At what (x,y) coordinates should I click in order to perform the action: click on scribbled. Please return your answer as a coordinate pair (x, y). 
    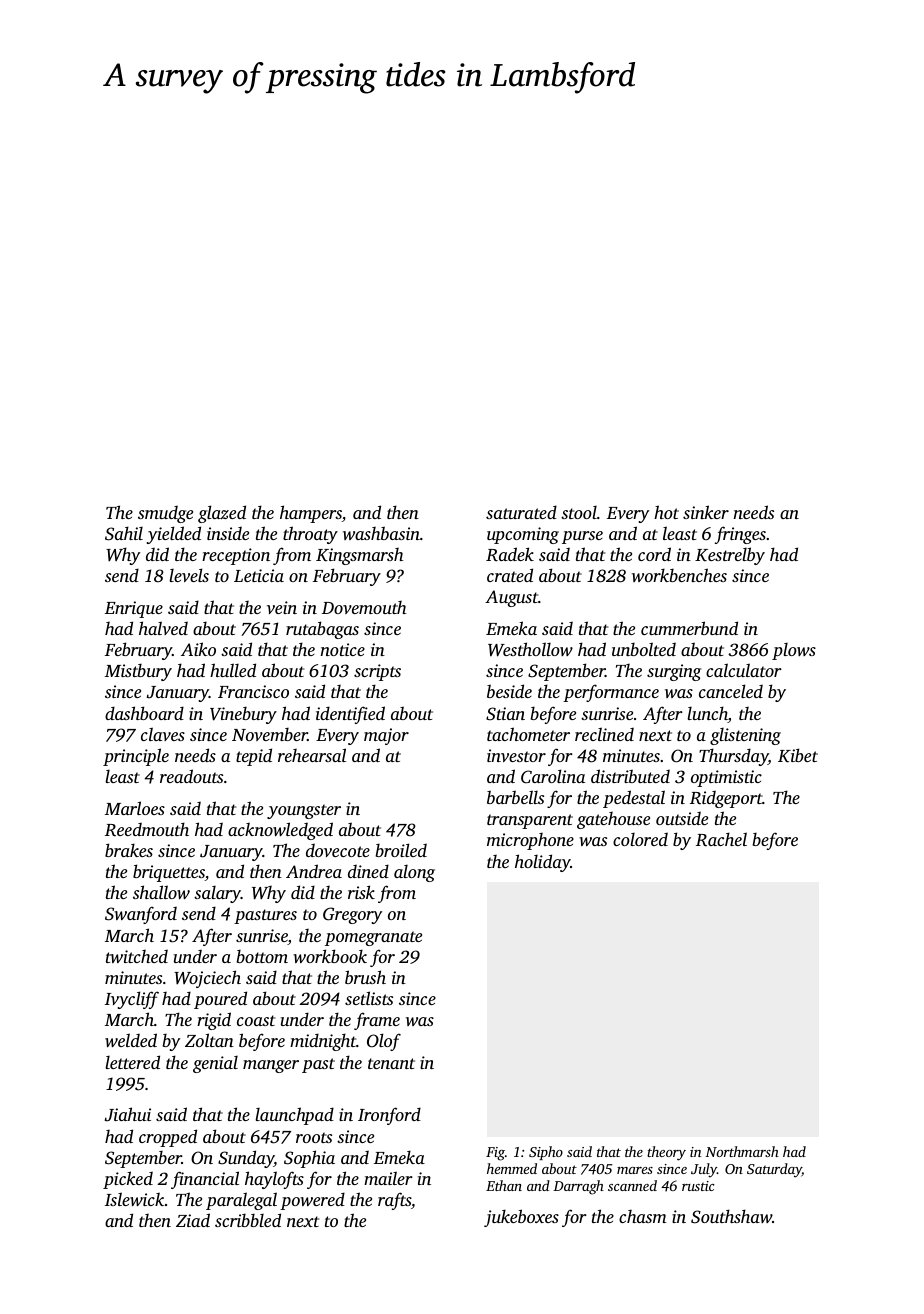
    Looking at the image, I should click on (248, 1220).
